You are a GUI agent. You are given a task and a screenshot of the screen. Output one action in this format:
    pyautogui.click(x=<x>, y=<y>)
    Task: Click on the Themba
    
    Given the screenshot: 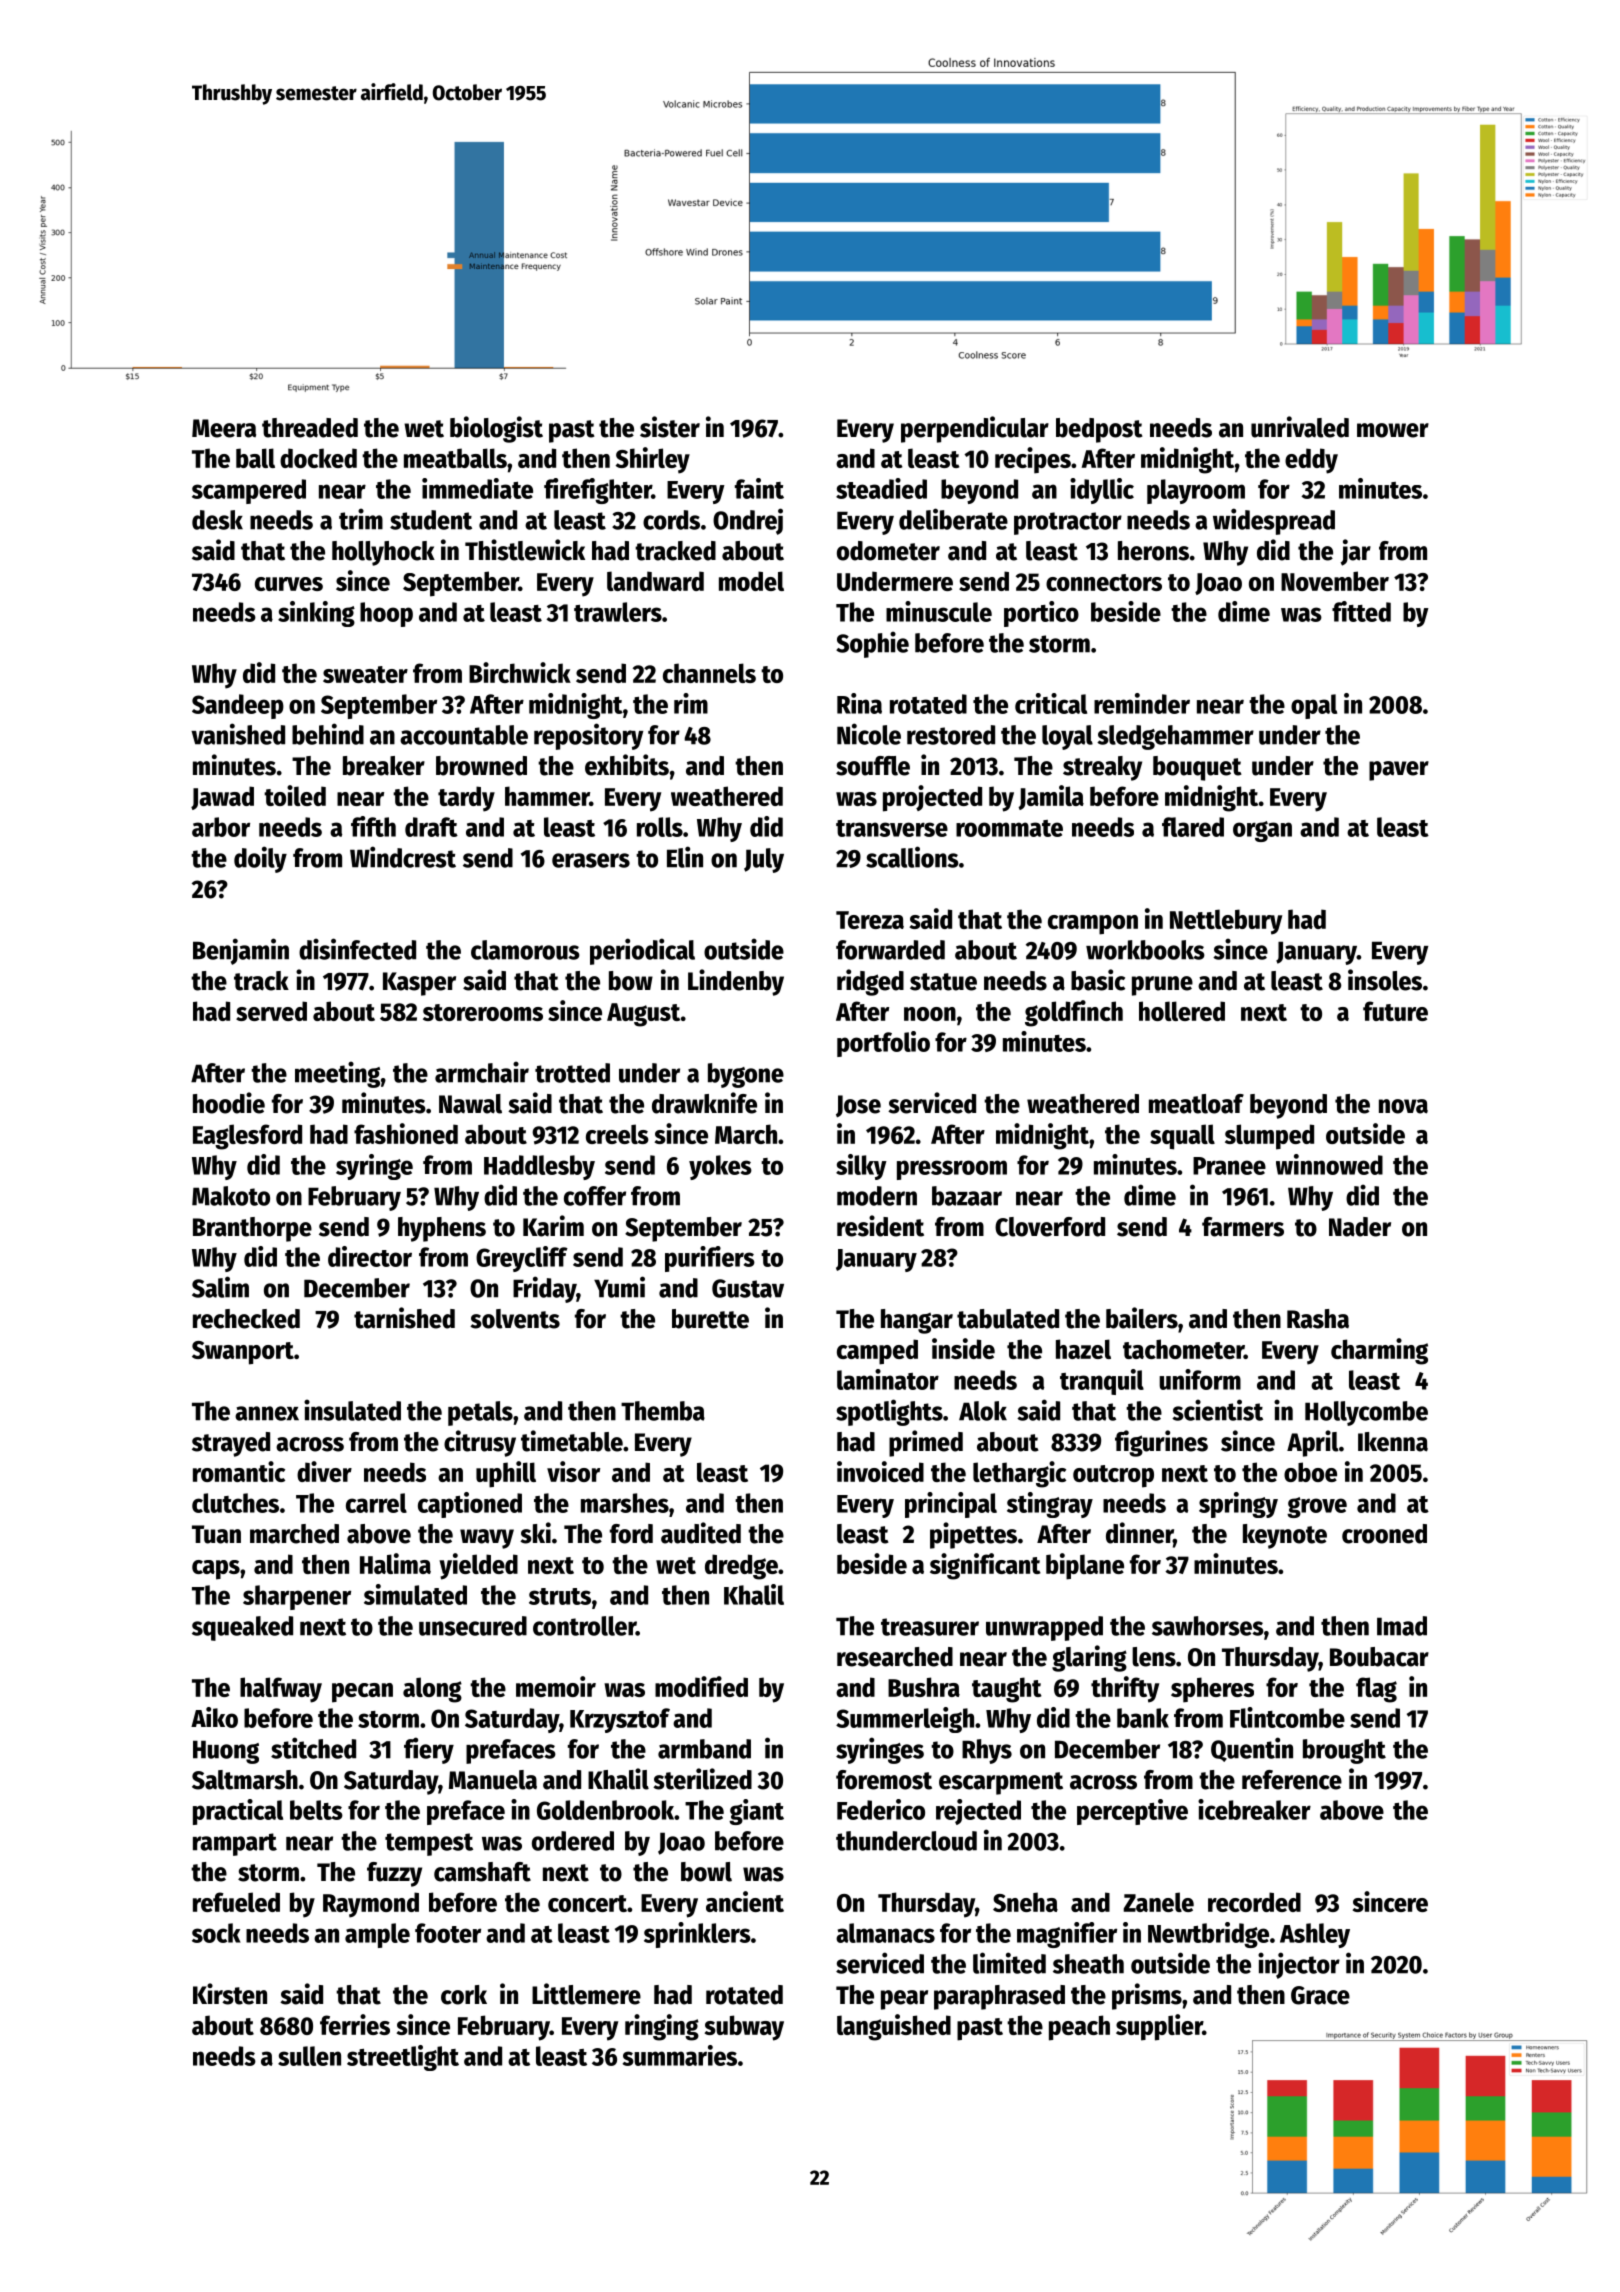 What is the action you would take?
    pyautogui.click(x=663, y=1411)
